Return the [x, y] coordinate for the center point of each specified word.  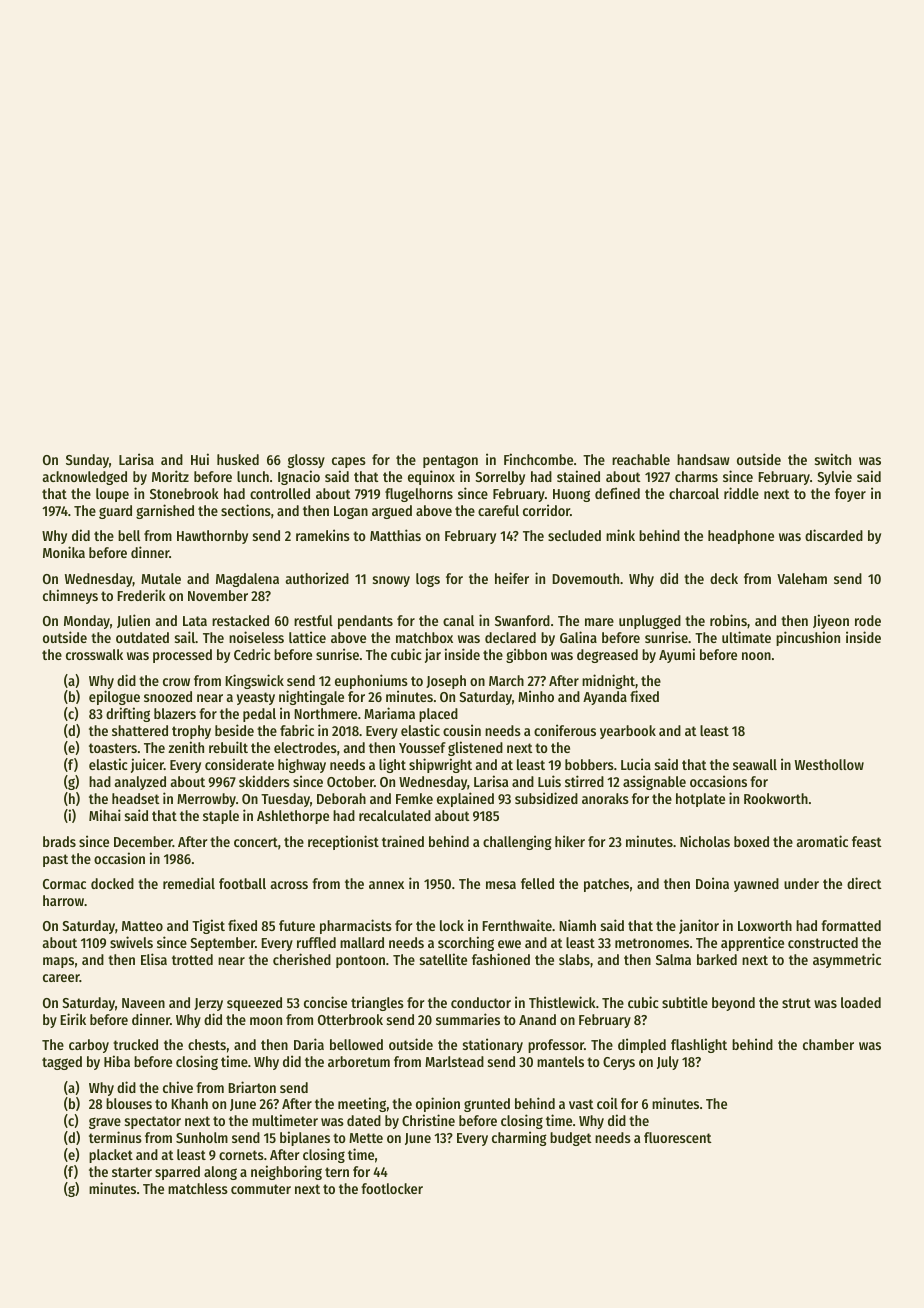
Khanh [189, 1103]
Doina [712, 883]
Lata [195, 621]
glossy [306, 461]
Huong [571, 495]
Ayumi [677, 655]
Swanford [522, 620]
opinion [438, 1104]
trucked [135, 1044]
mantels [560, 1061]
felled [537, 883]
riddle [741, 493]
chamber [828, 1044]
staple [221, 817]
